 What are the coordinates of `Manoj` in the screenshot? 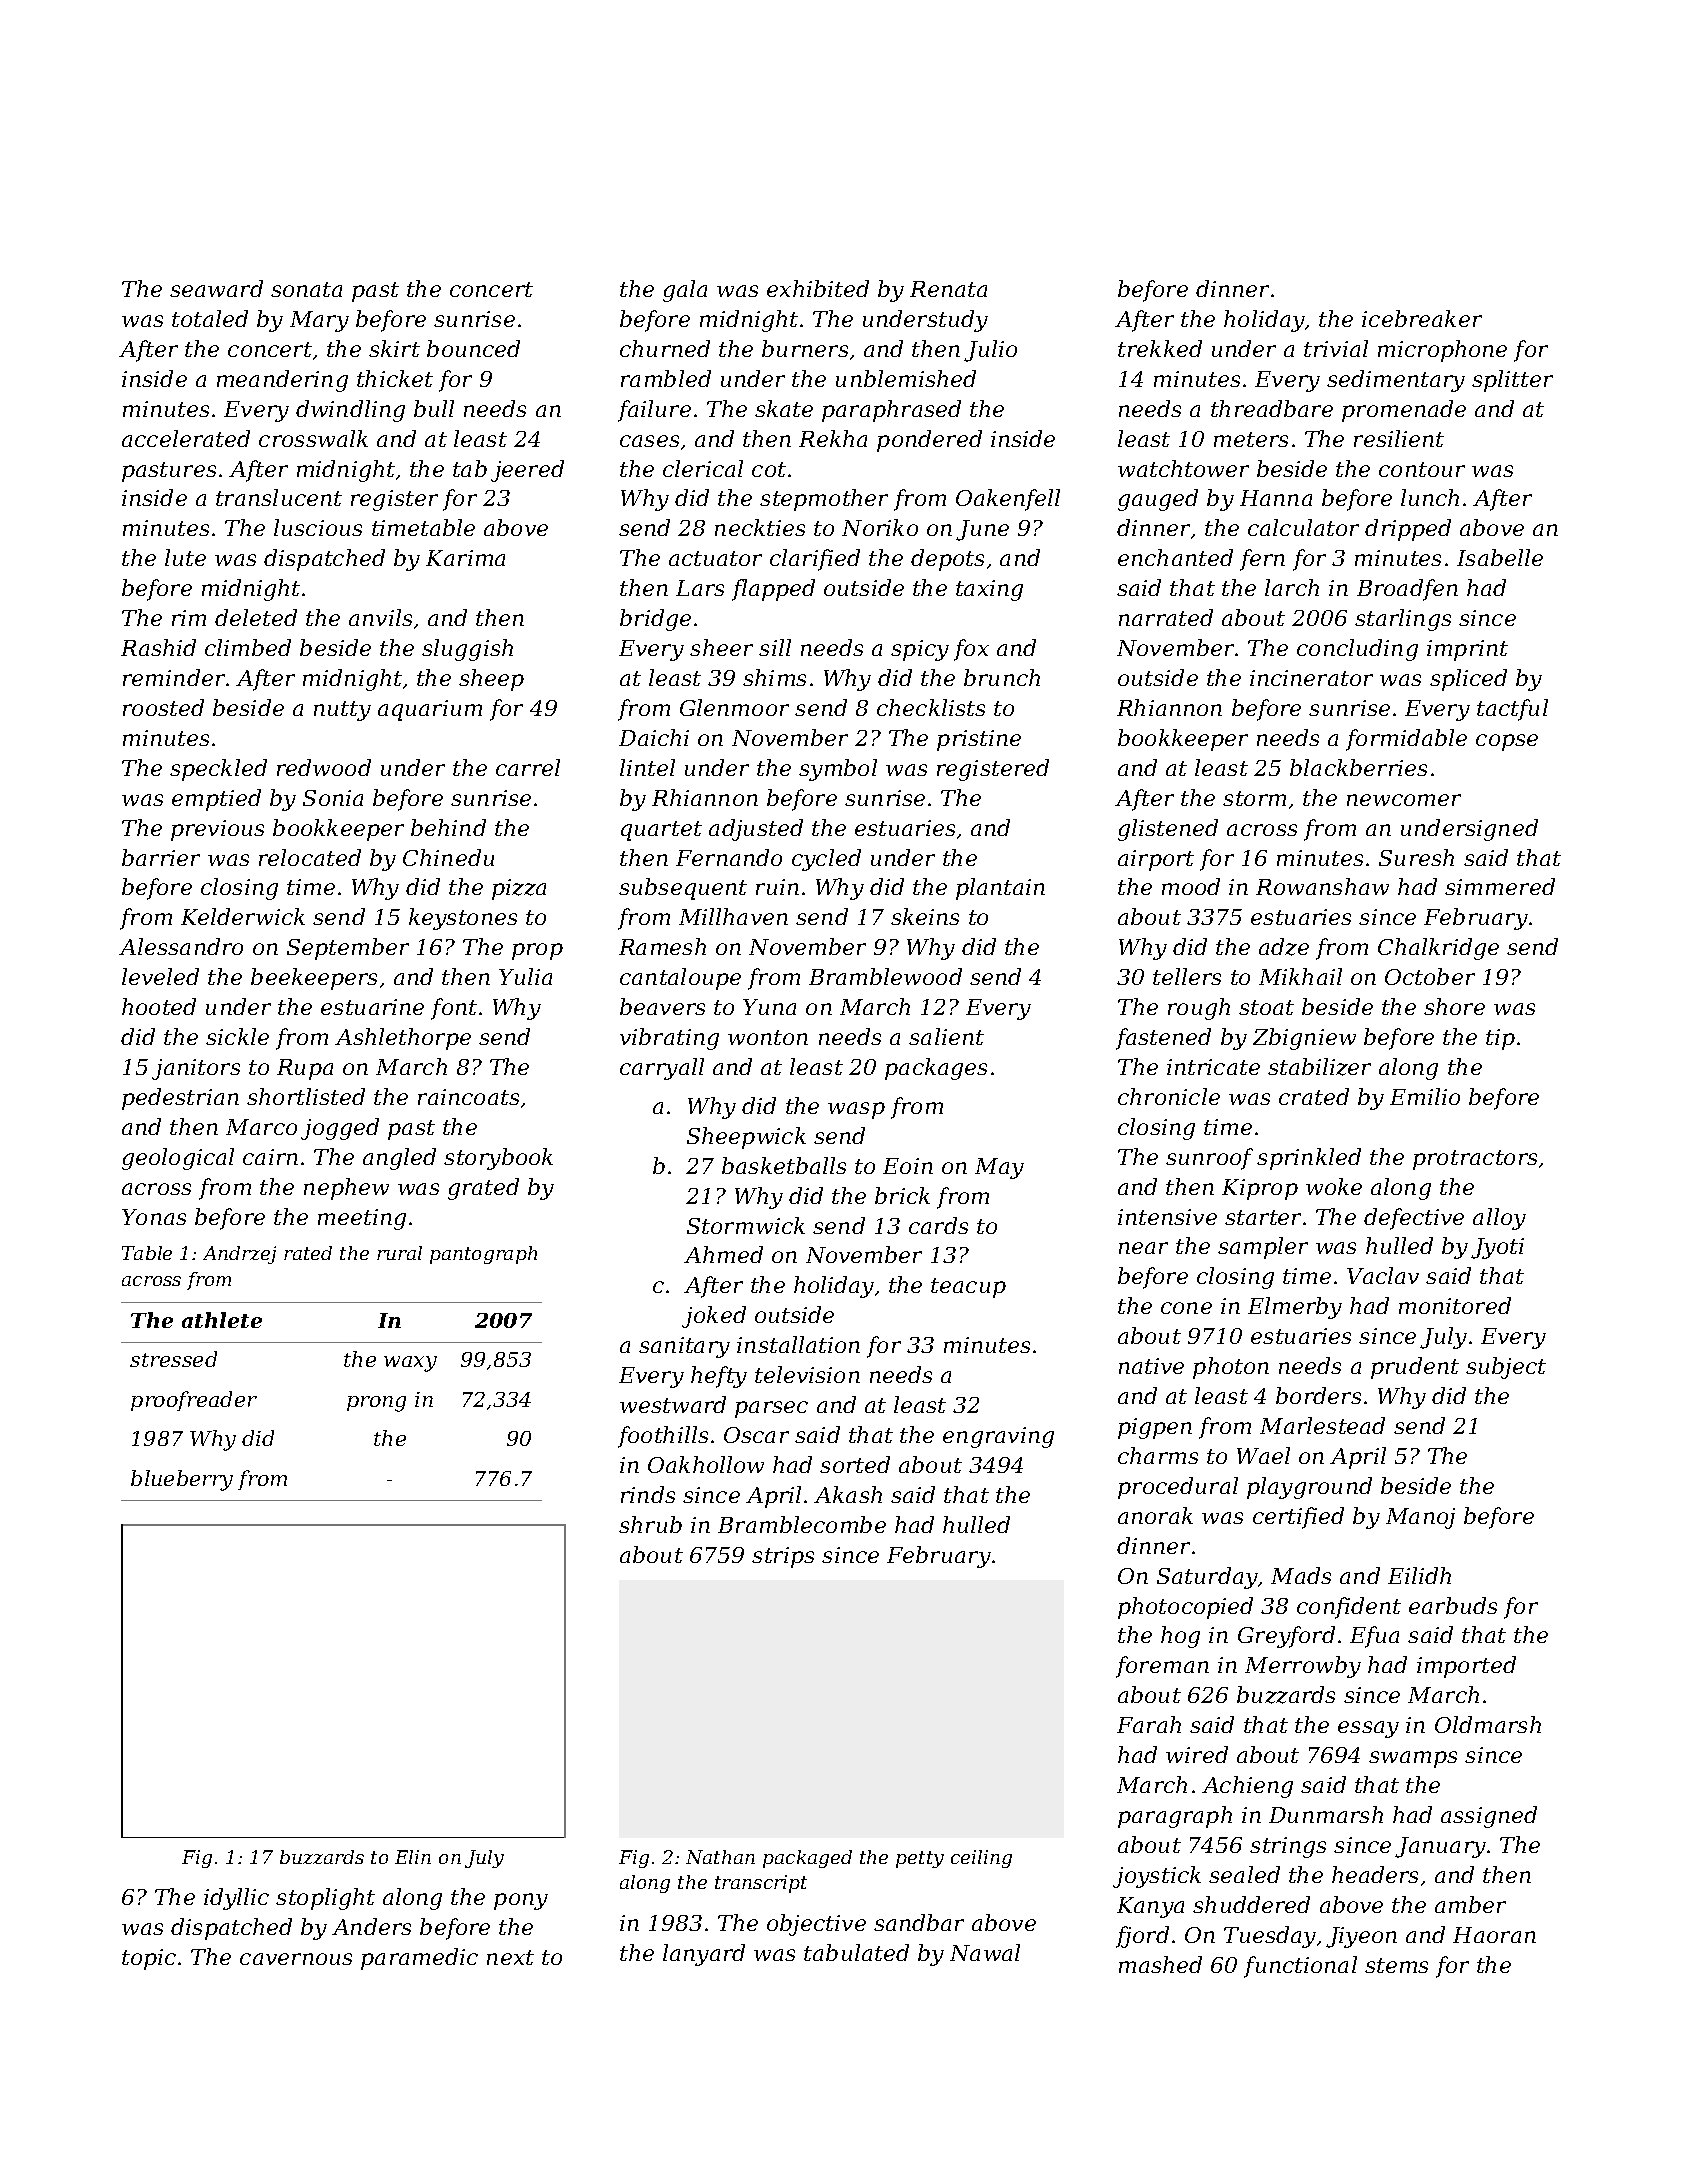 It's located at (1420, 1518).
